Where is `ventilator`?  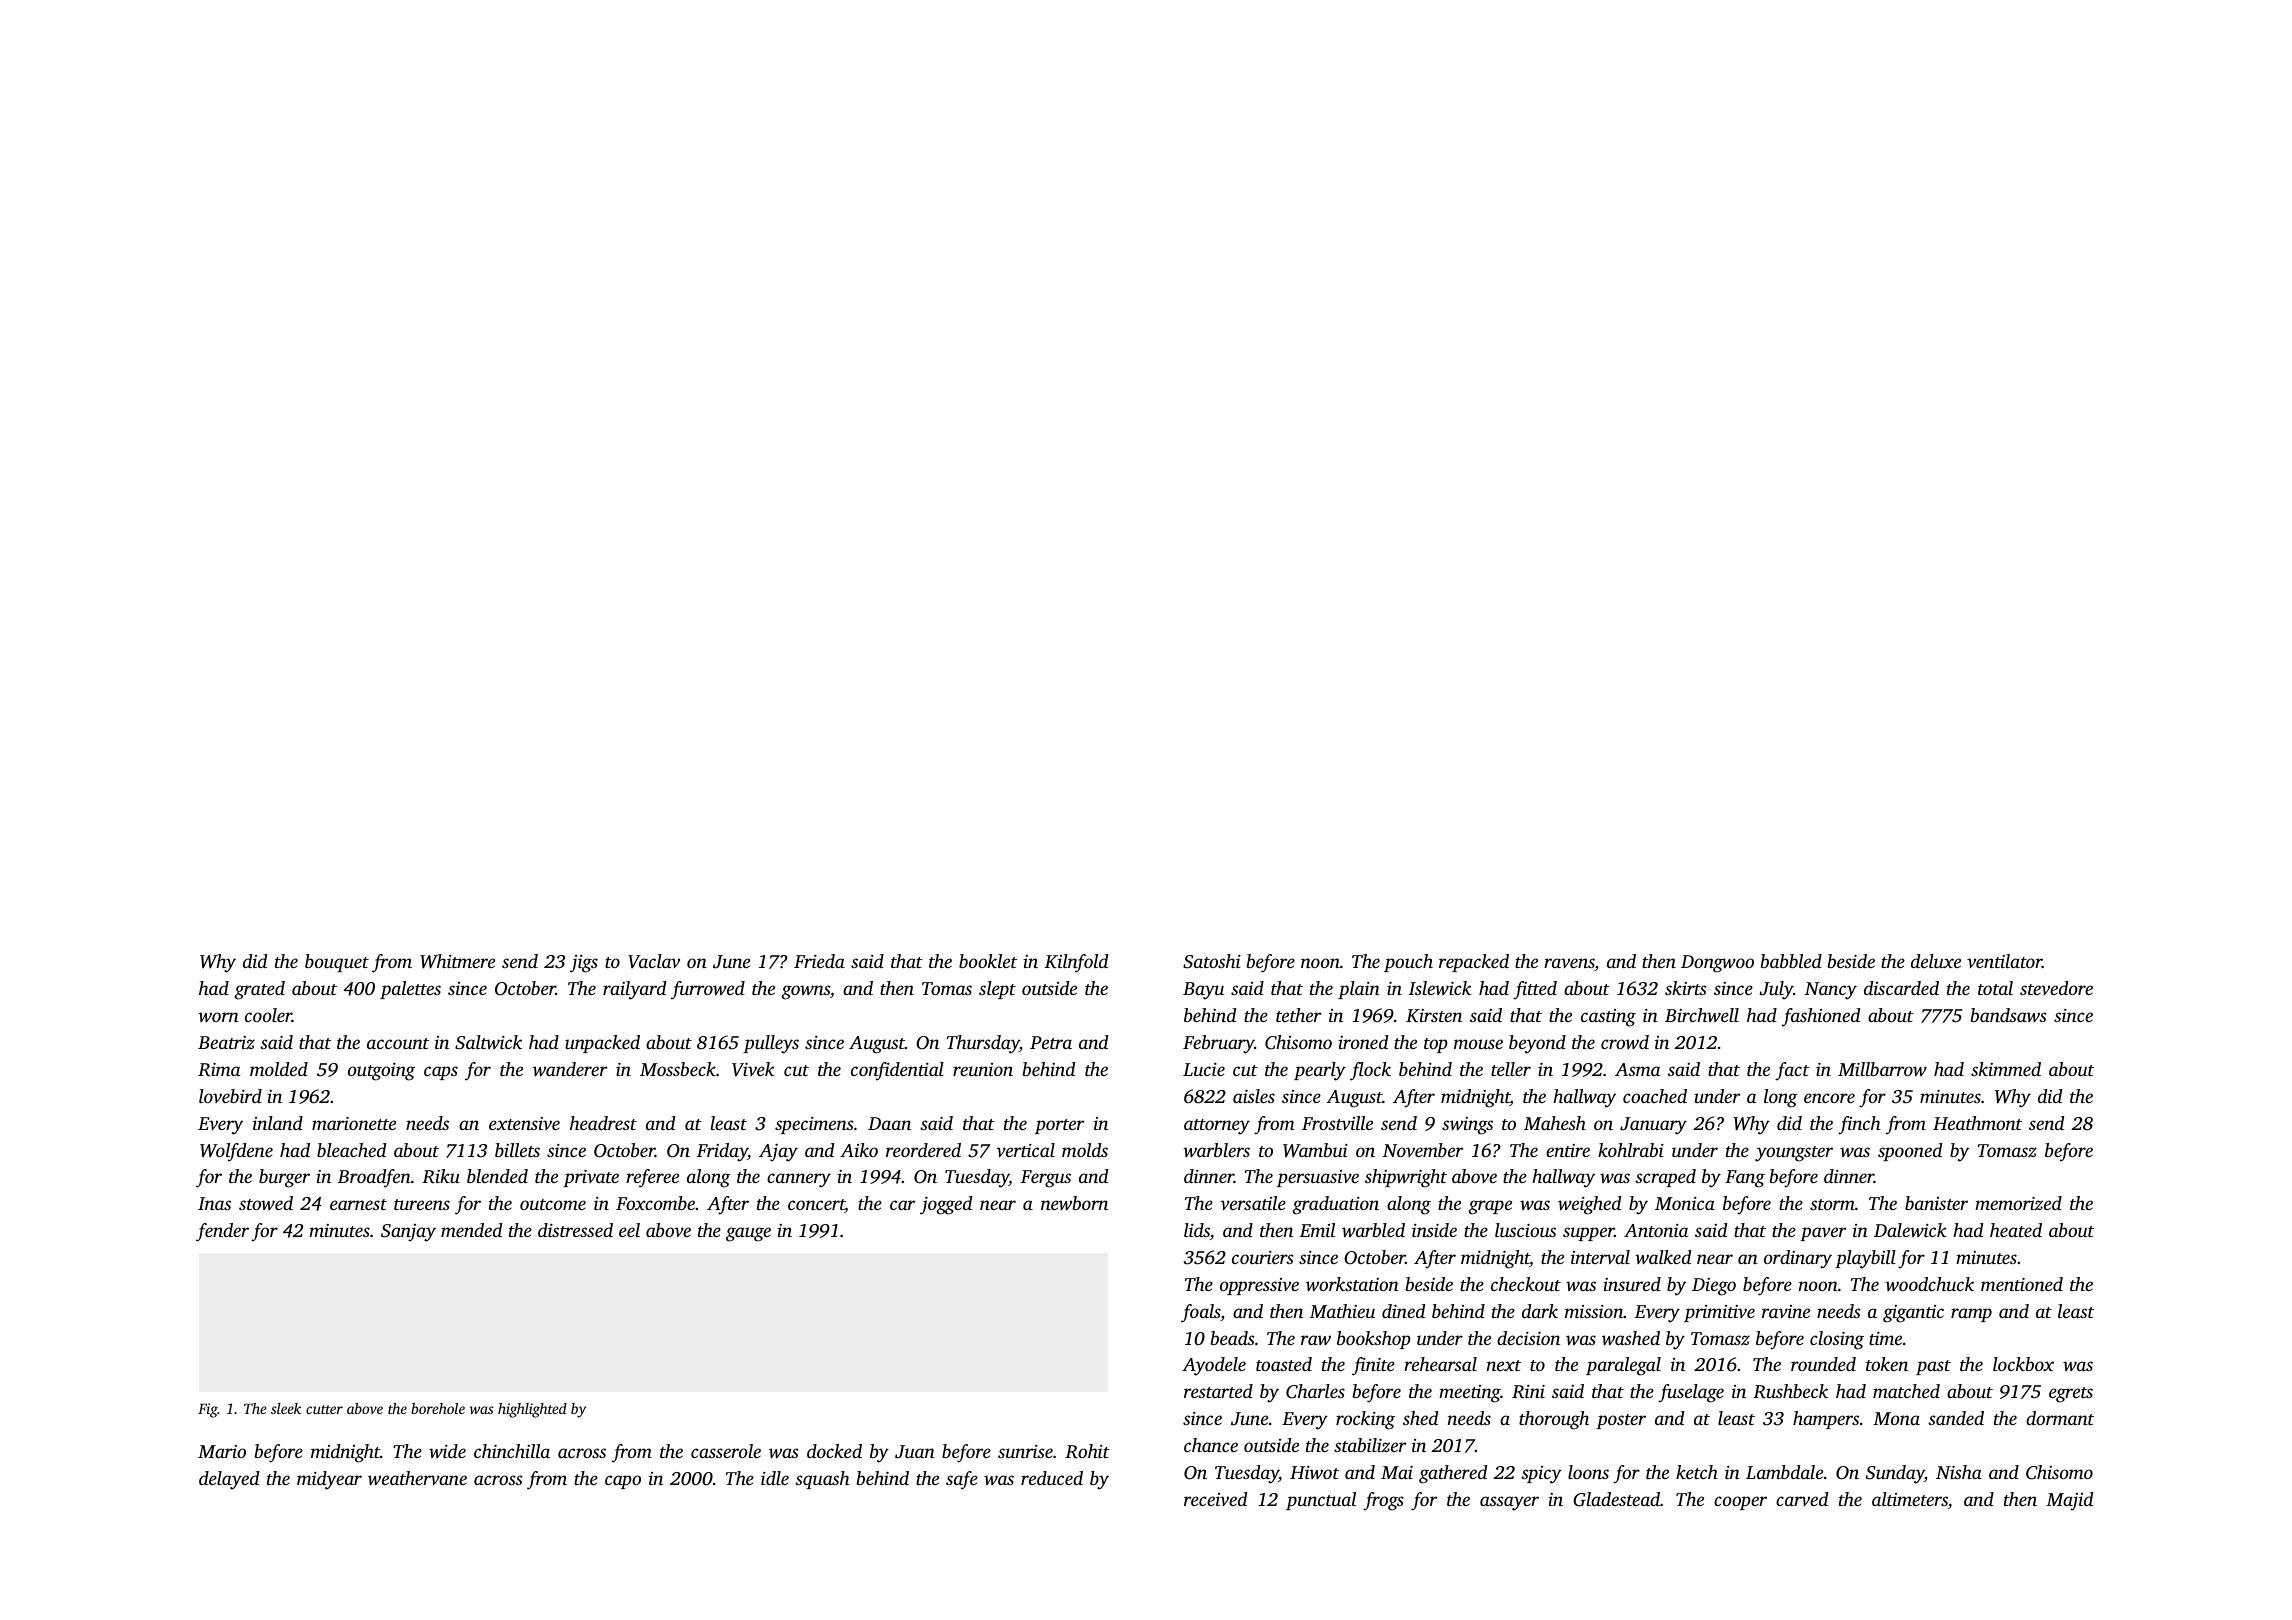
ventilator is located at coordinates (2004, 961).
